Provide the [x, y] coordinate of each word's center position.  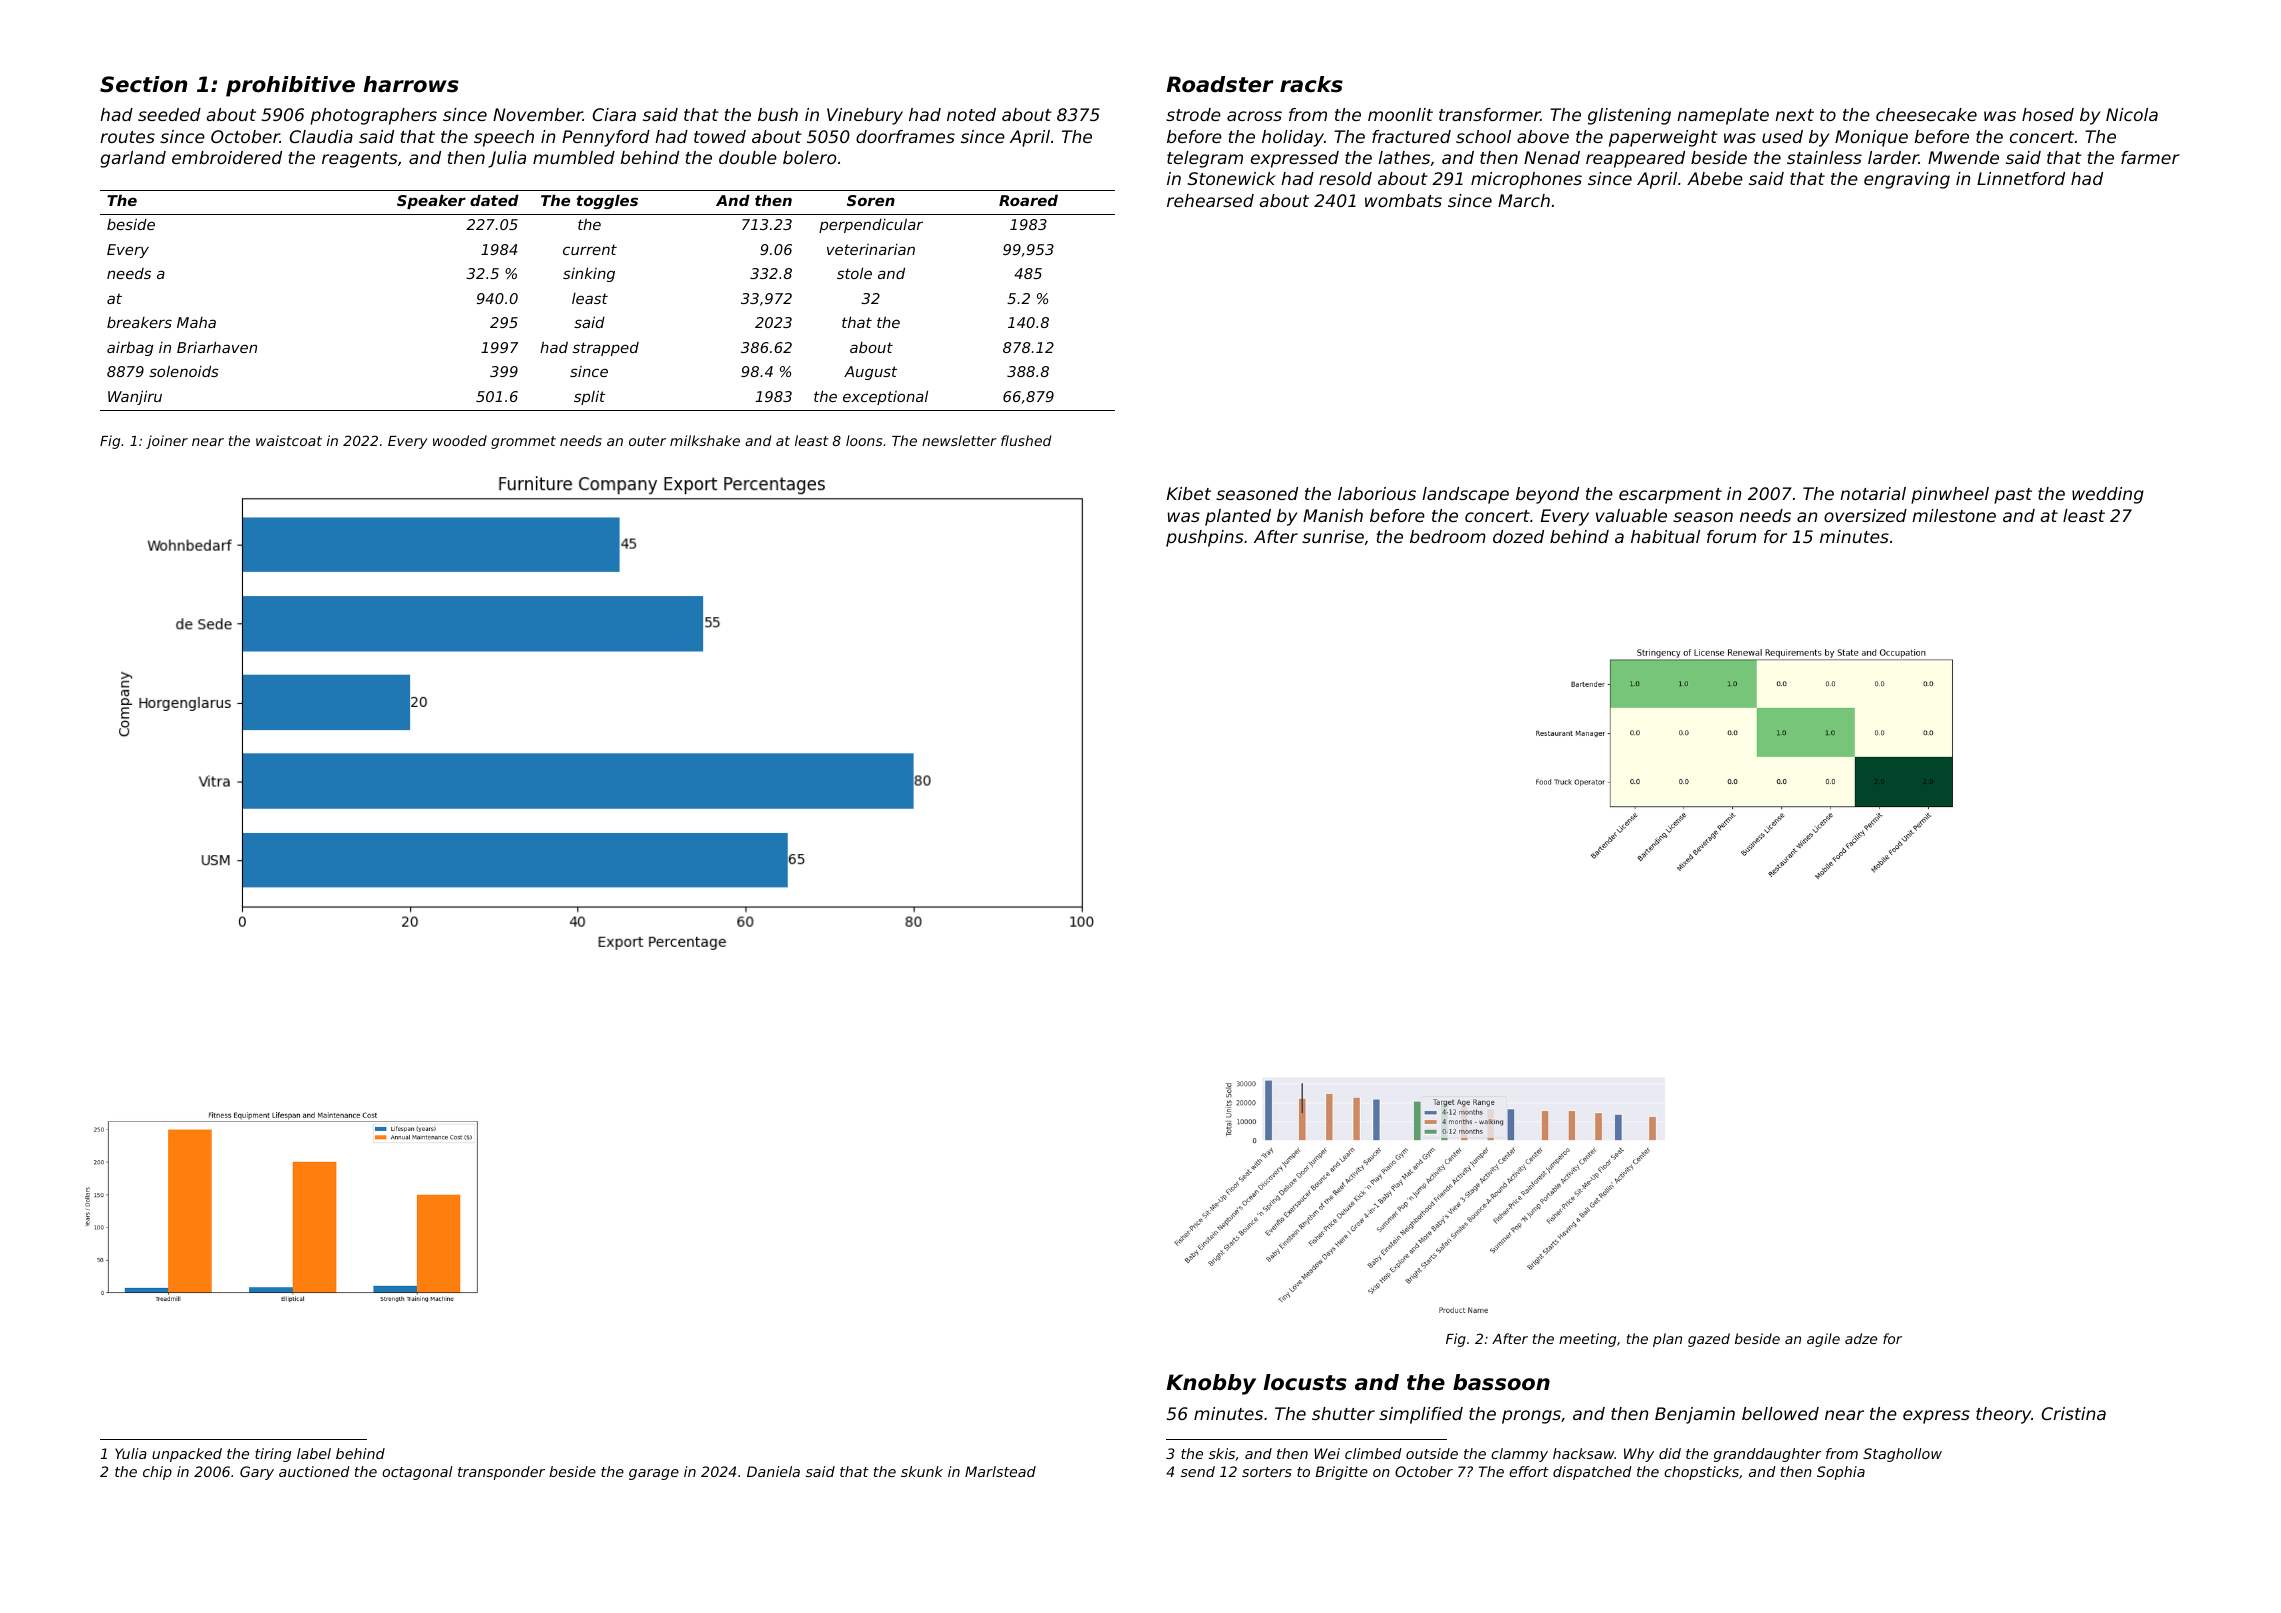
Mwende [1963, 157]
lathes [1404, 157]
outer [647, 441]
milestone [1954, 515]
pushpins [1204, 538]
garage [654, 1474]
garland [133, 159]
